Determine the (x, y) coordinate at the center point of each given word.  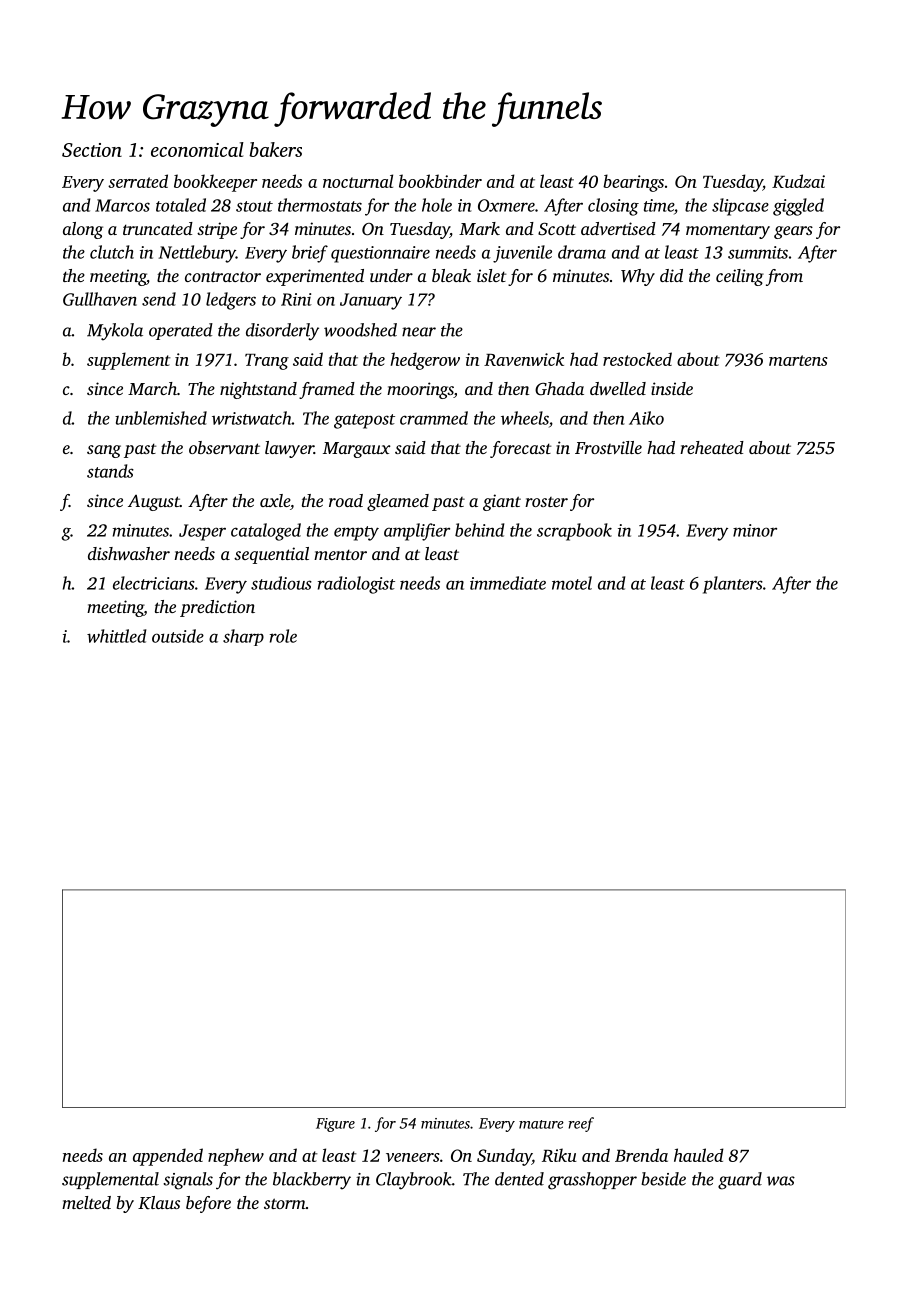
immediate (508, 583)
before (208, 1204)
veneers (413, 1157)
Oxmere (506, 205)
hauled (699, 1155)
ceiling (740, 277)
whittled (116, 636)
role (283, 636)
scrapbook (574, 532)
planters (733, 585)
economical (197, 149)
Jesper (202, 532)
